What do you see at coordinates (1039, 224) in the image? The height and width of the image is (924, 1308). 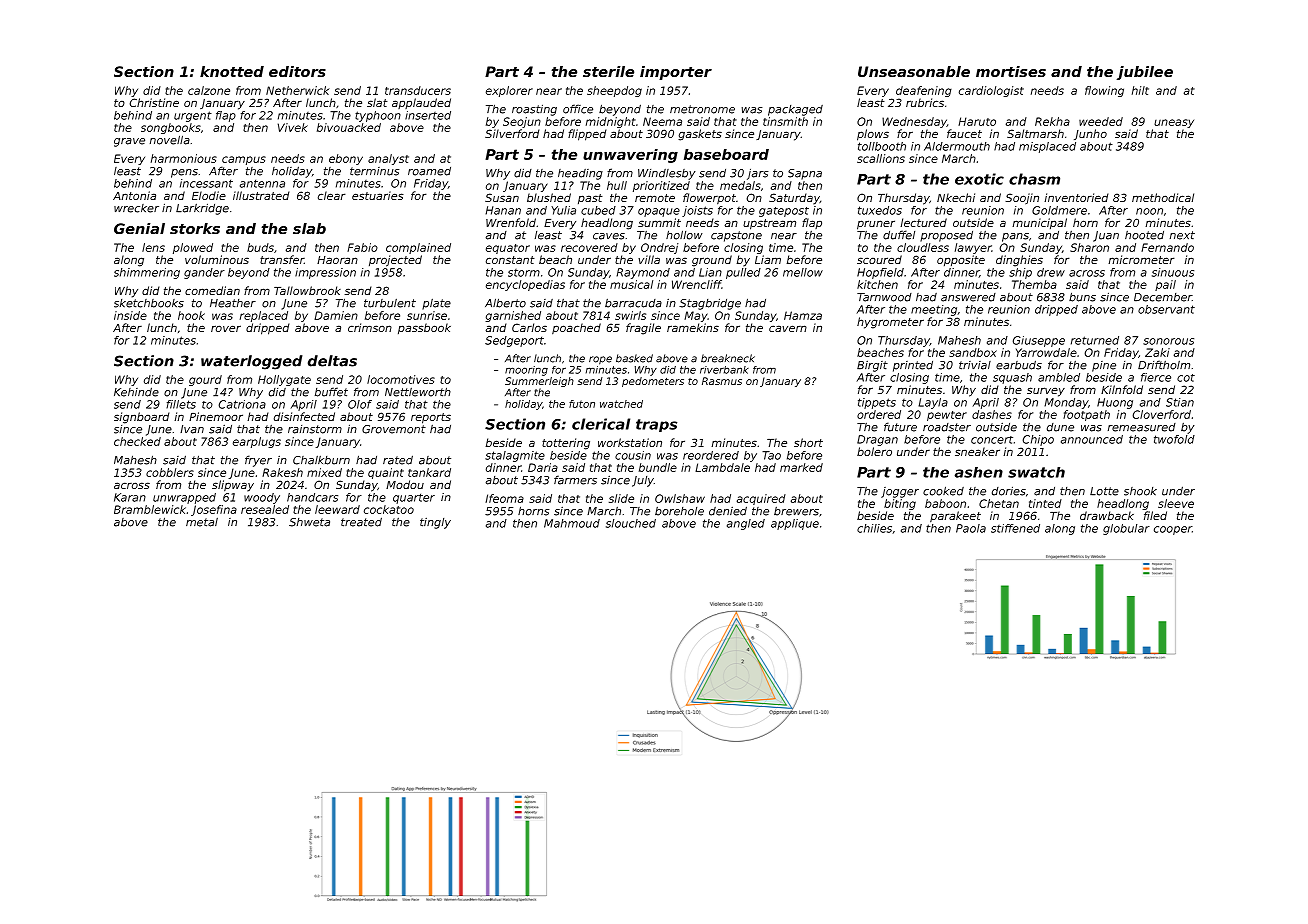 I see `municipal` at bounding box center [1039, 224].
